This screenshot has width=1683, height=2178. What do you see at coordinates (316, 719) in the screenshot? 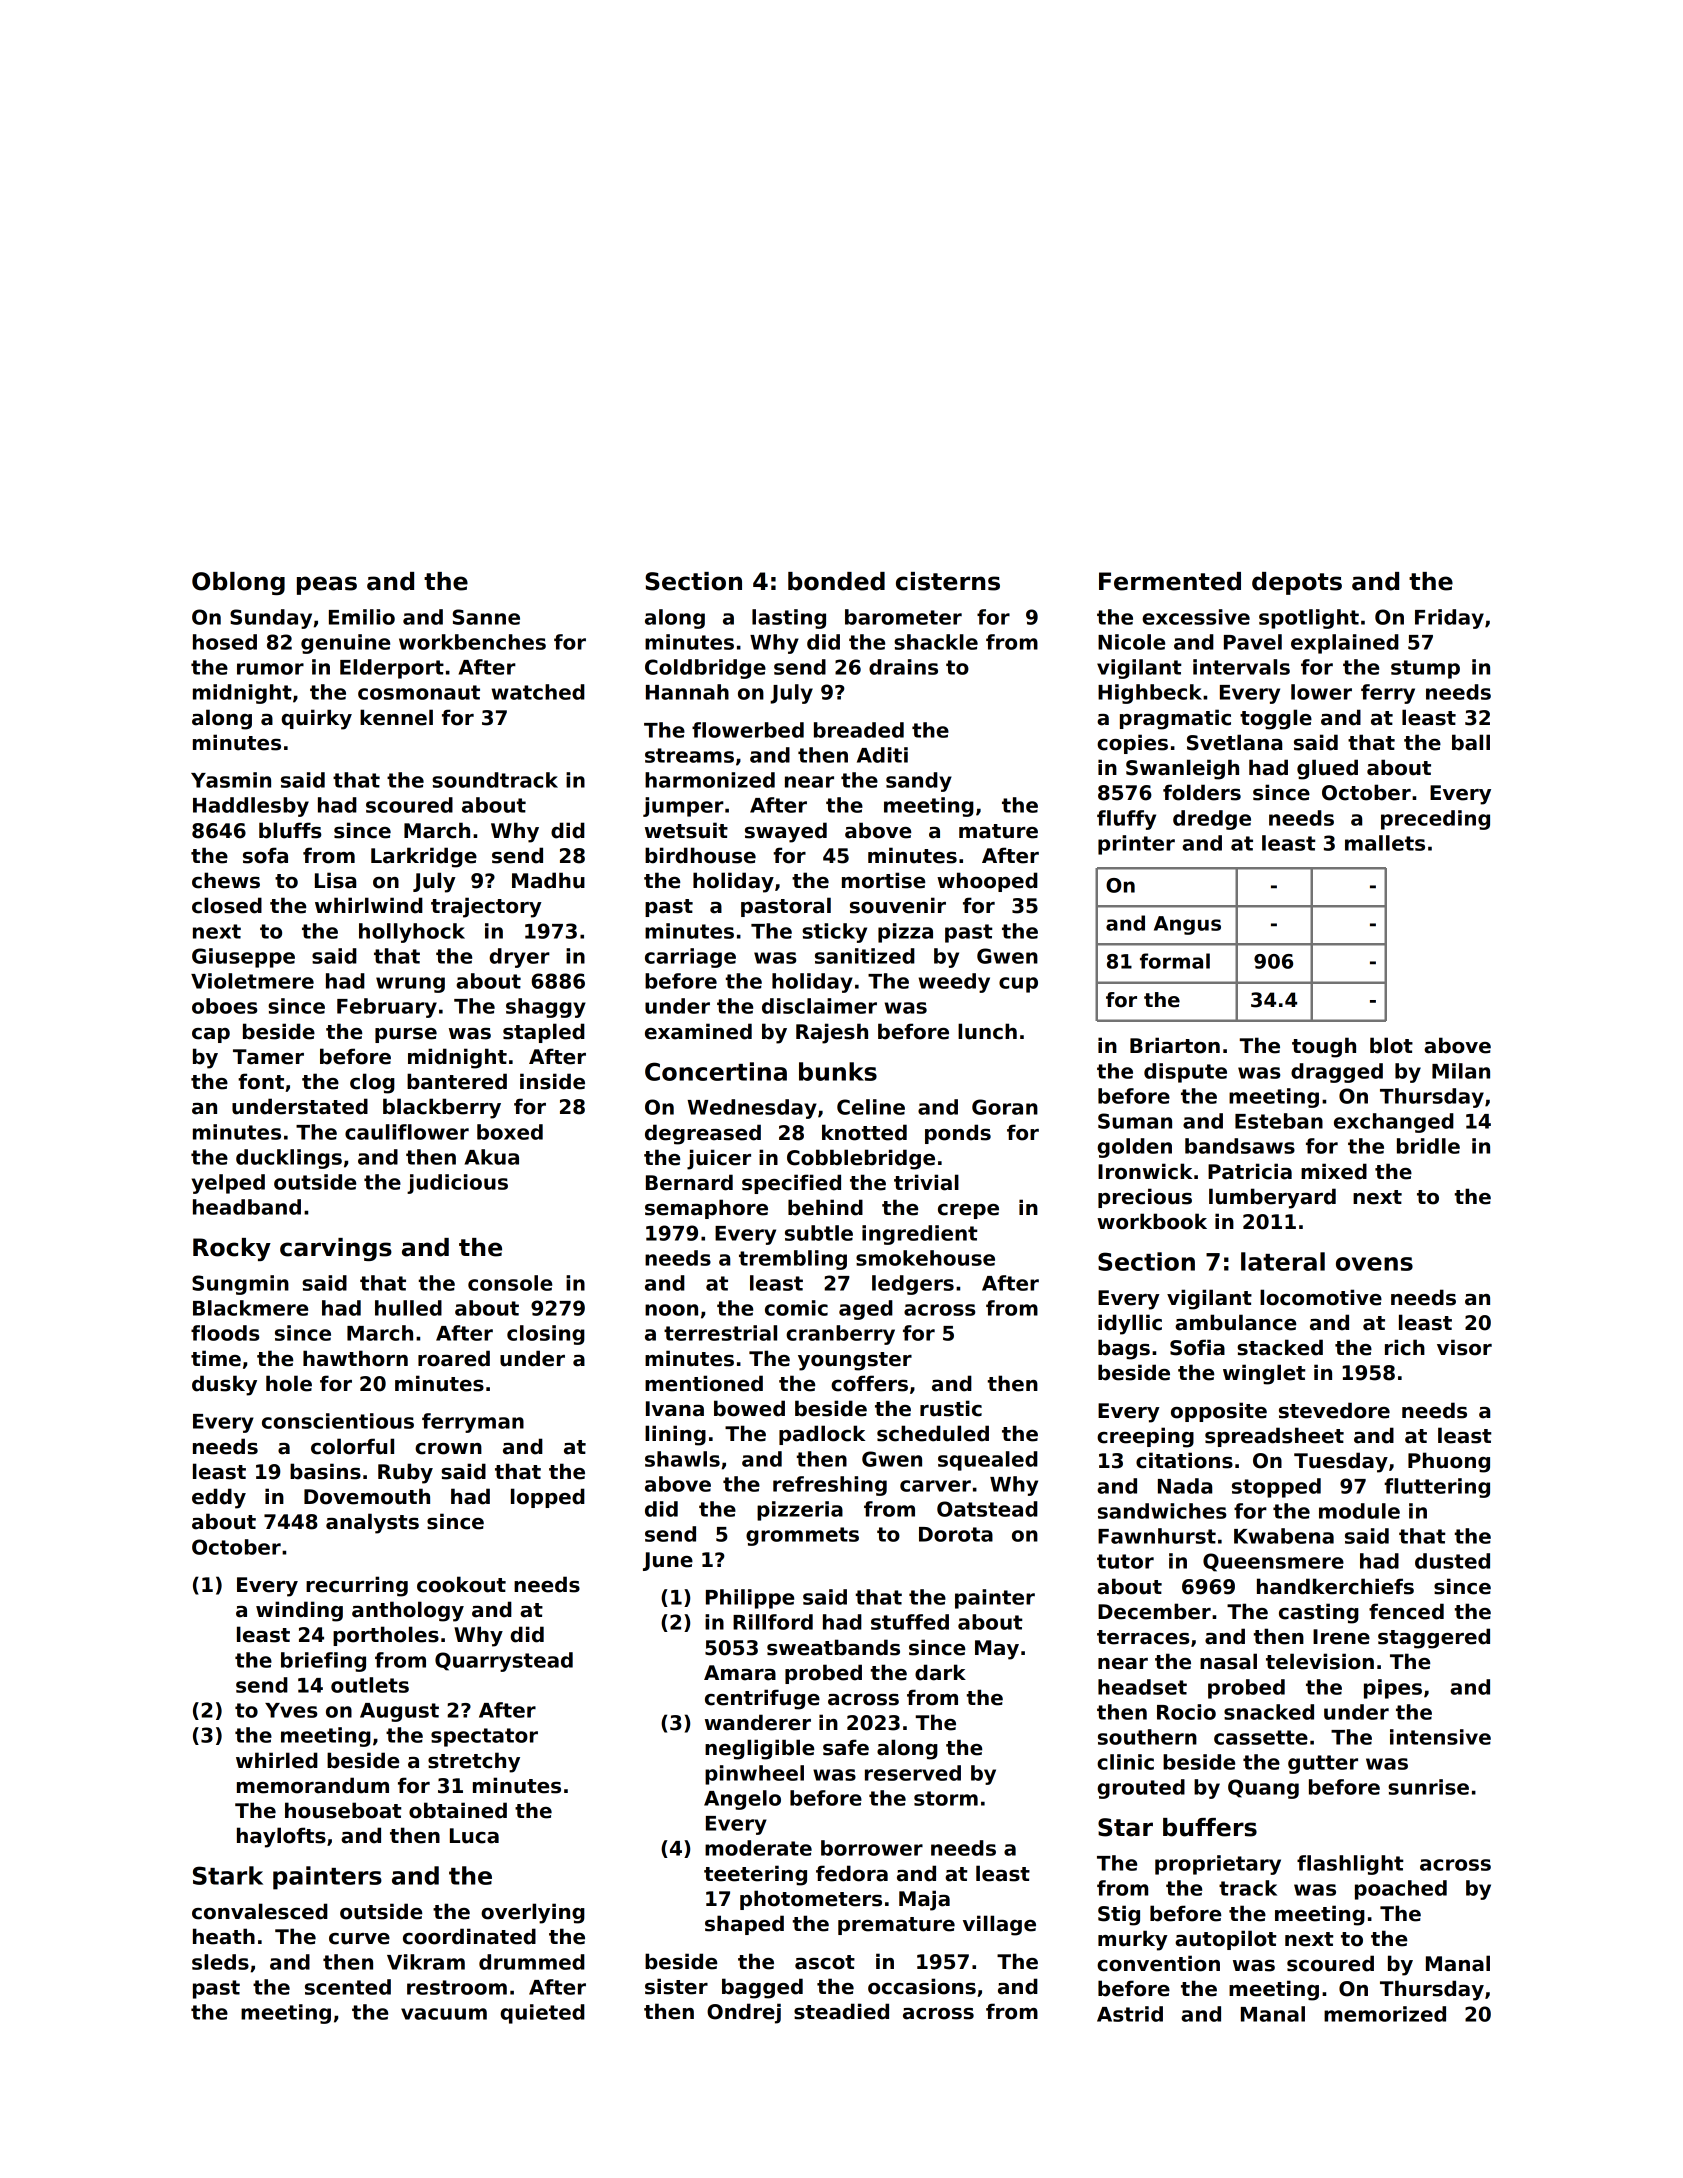
I see `quirky` at bounding box center [316, 719].
